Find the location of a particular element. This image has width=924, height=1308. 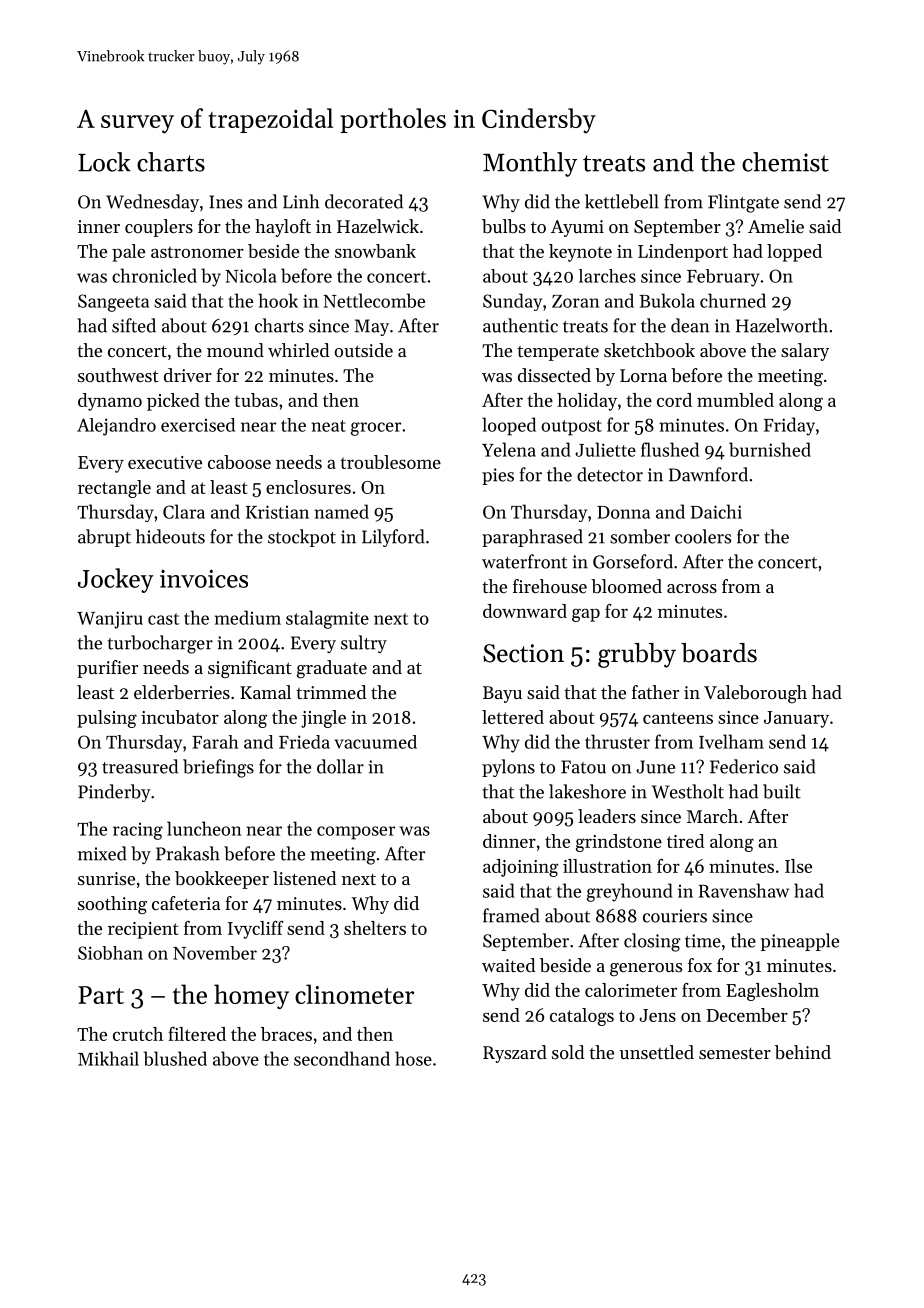

treasured is located at coordinates (140, 766).
